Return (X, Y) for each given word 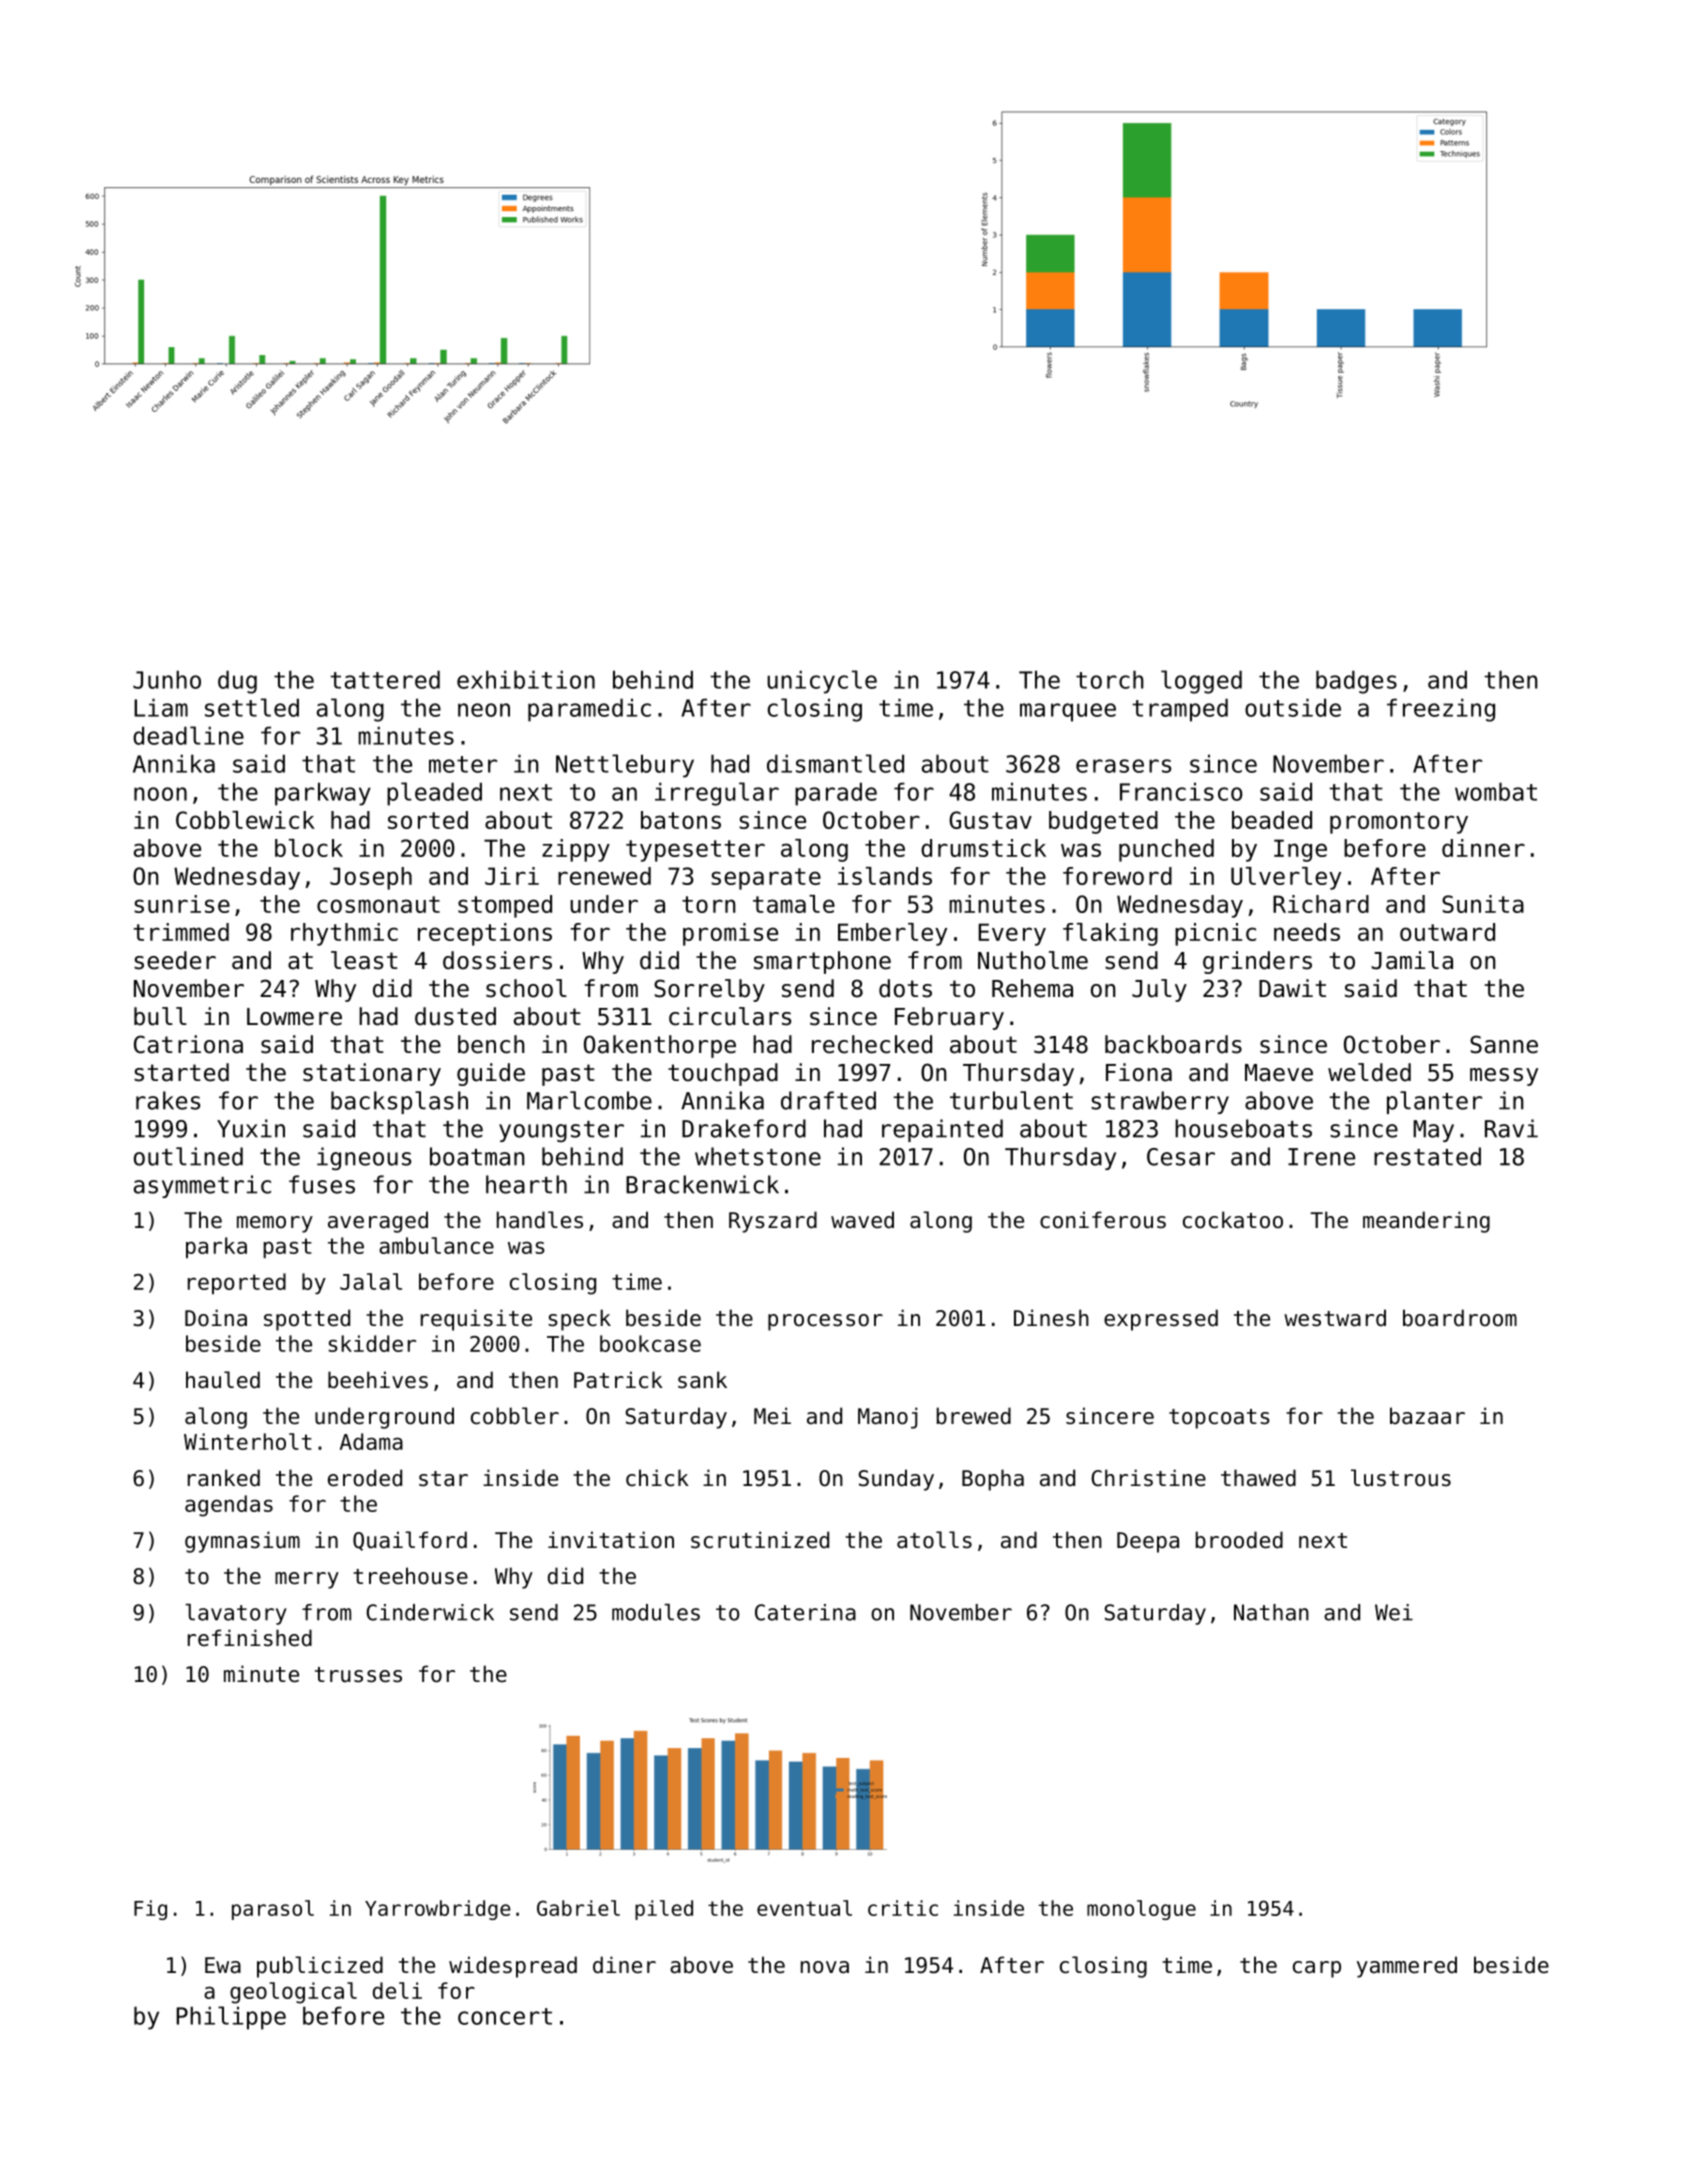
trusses (358, 1675)
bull (160, 1016)
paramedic (589, 710)
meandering (1426, 1222)
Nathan (1271, 1612)
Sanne (1504, 1044)
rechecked (872, 1044)
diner (624, 1965)
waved (862, 1220)
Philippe (231, 2018)
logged (1201, 682)
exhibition (526, 679)
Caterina (805, 1612)
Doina (216, 1318)
